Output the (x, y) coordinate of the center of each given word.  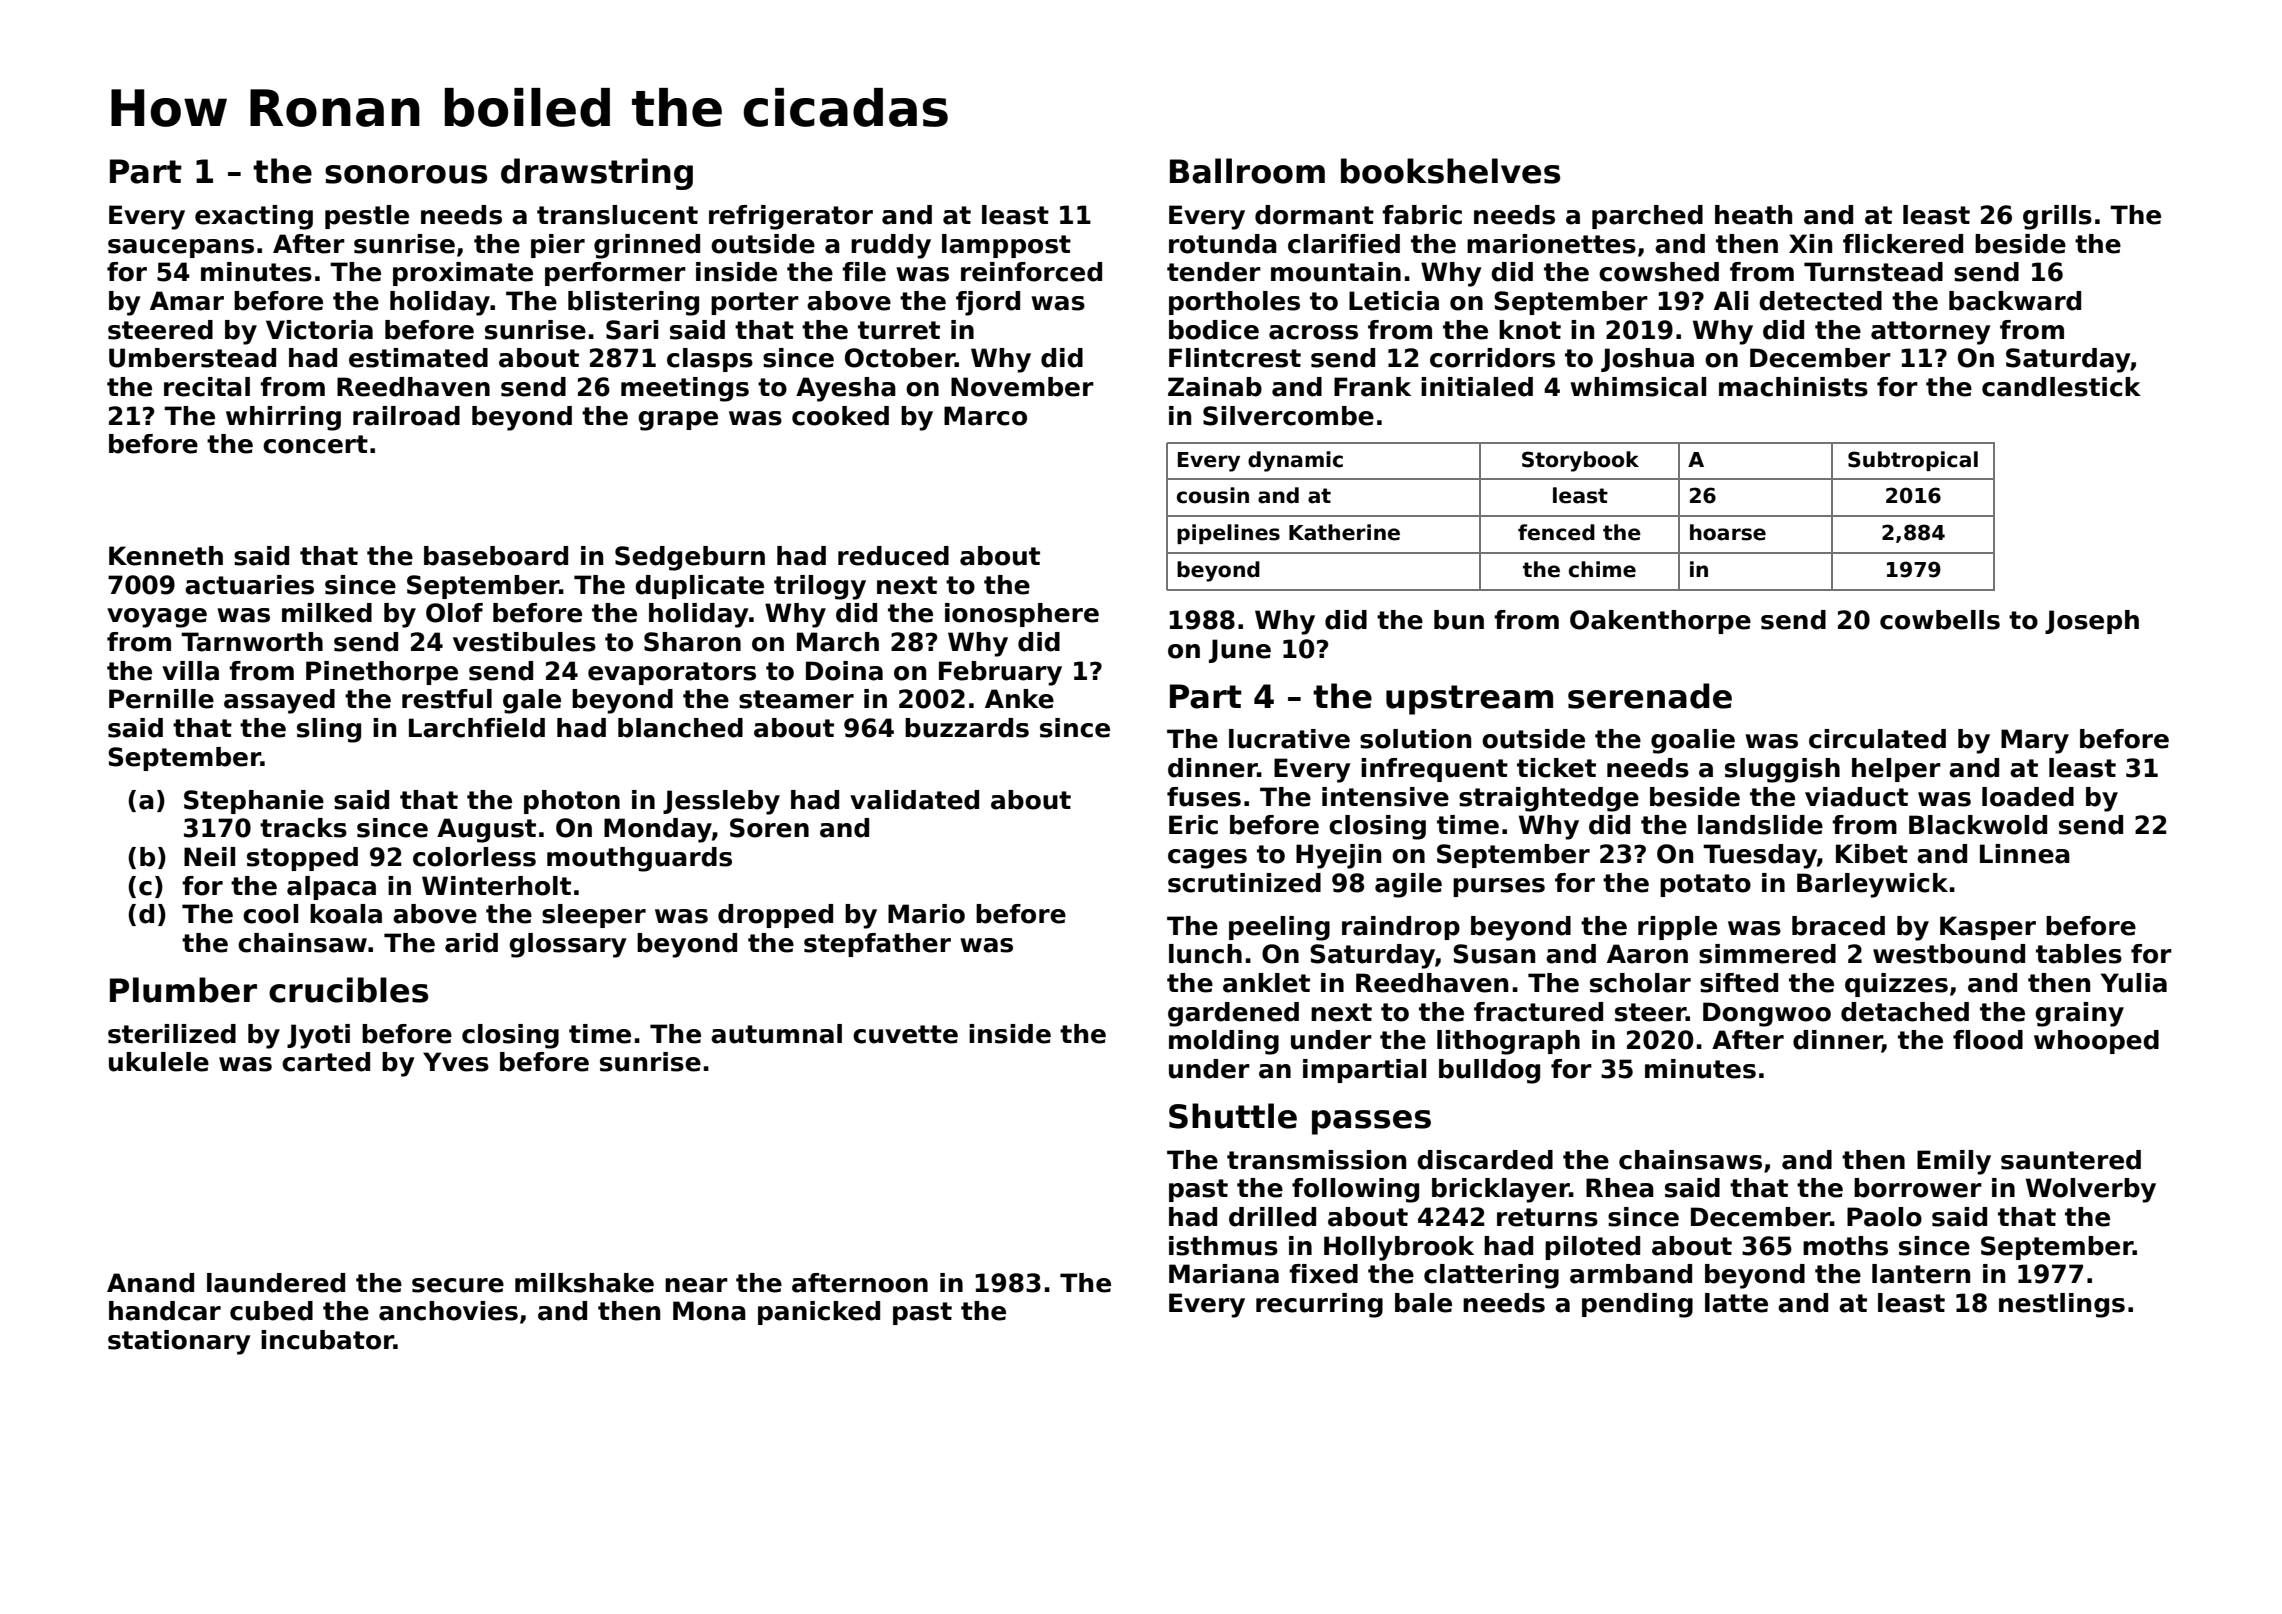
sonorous (406, 174)
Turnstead (1873, 272)
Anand (150, 1283)
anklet (1266, 983)
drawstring (597, 174)
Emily (1954, 1162)
